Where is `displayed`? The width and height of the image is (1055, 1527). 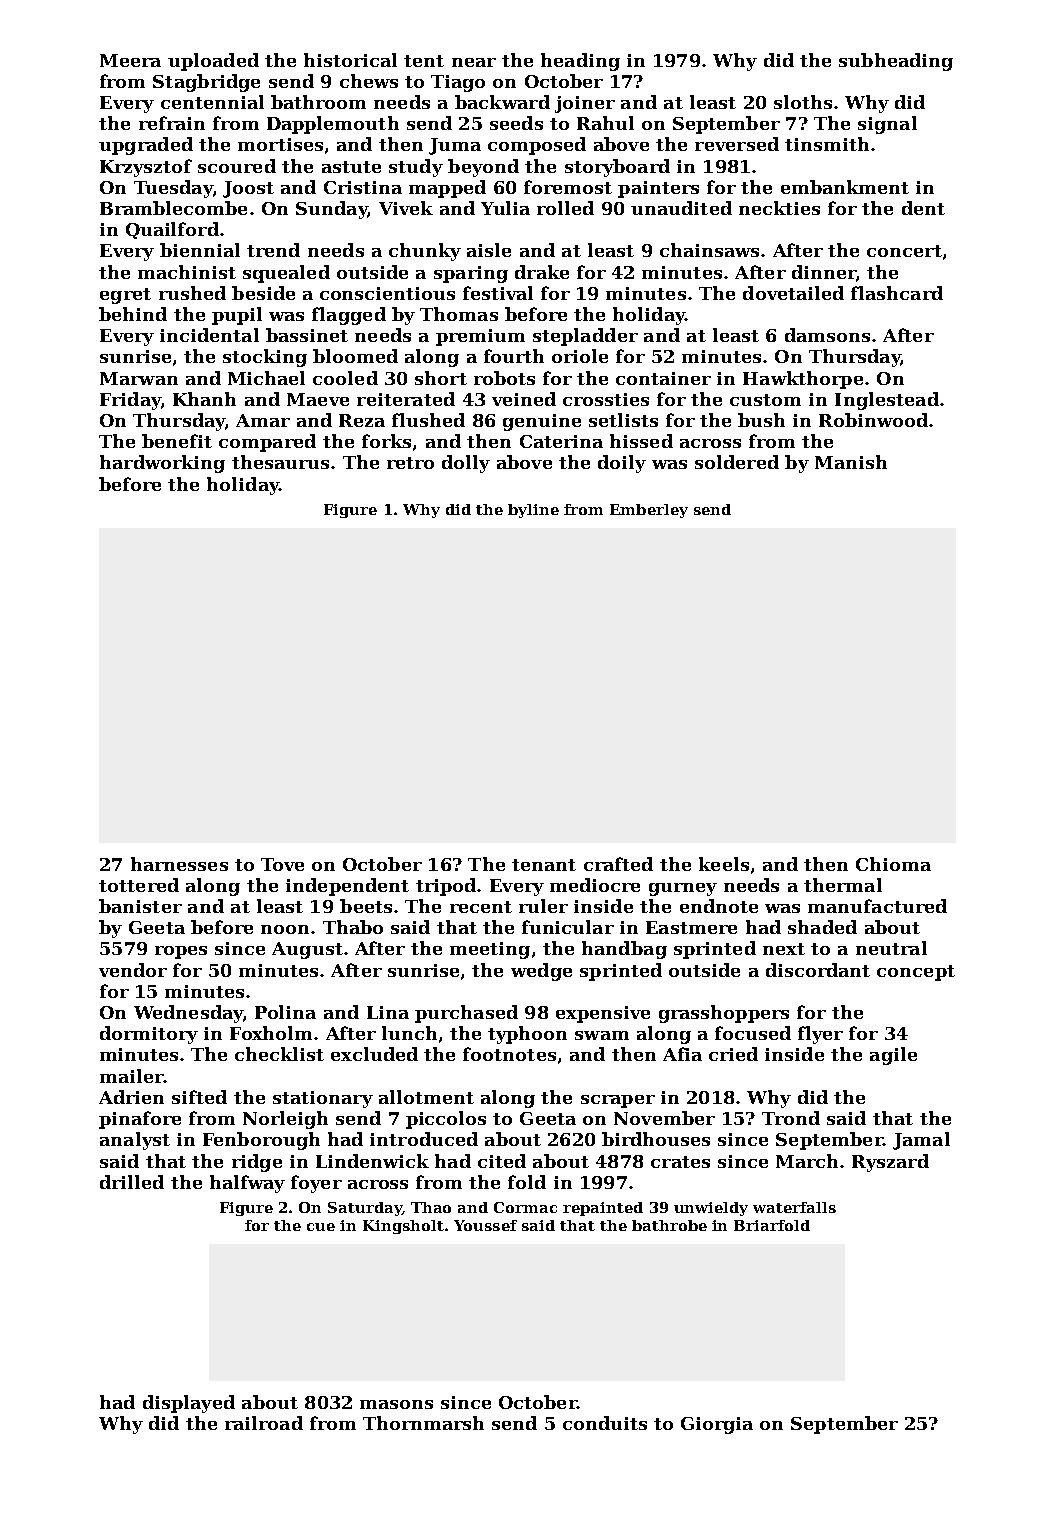
displayed is located at coordinates (189, 1404).
